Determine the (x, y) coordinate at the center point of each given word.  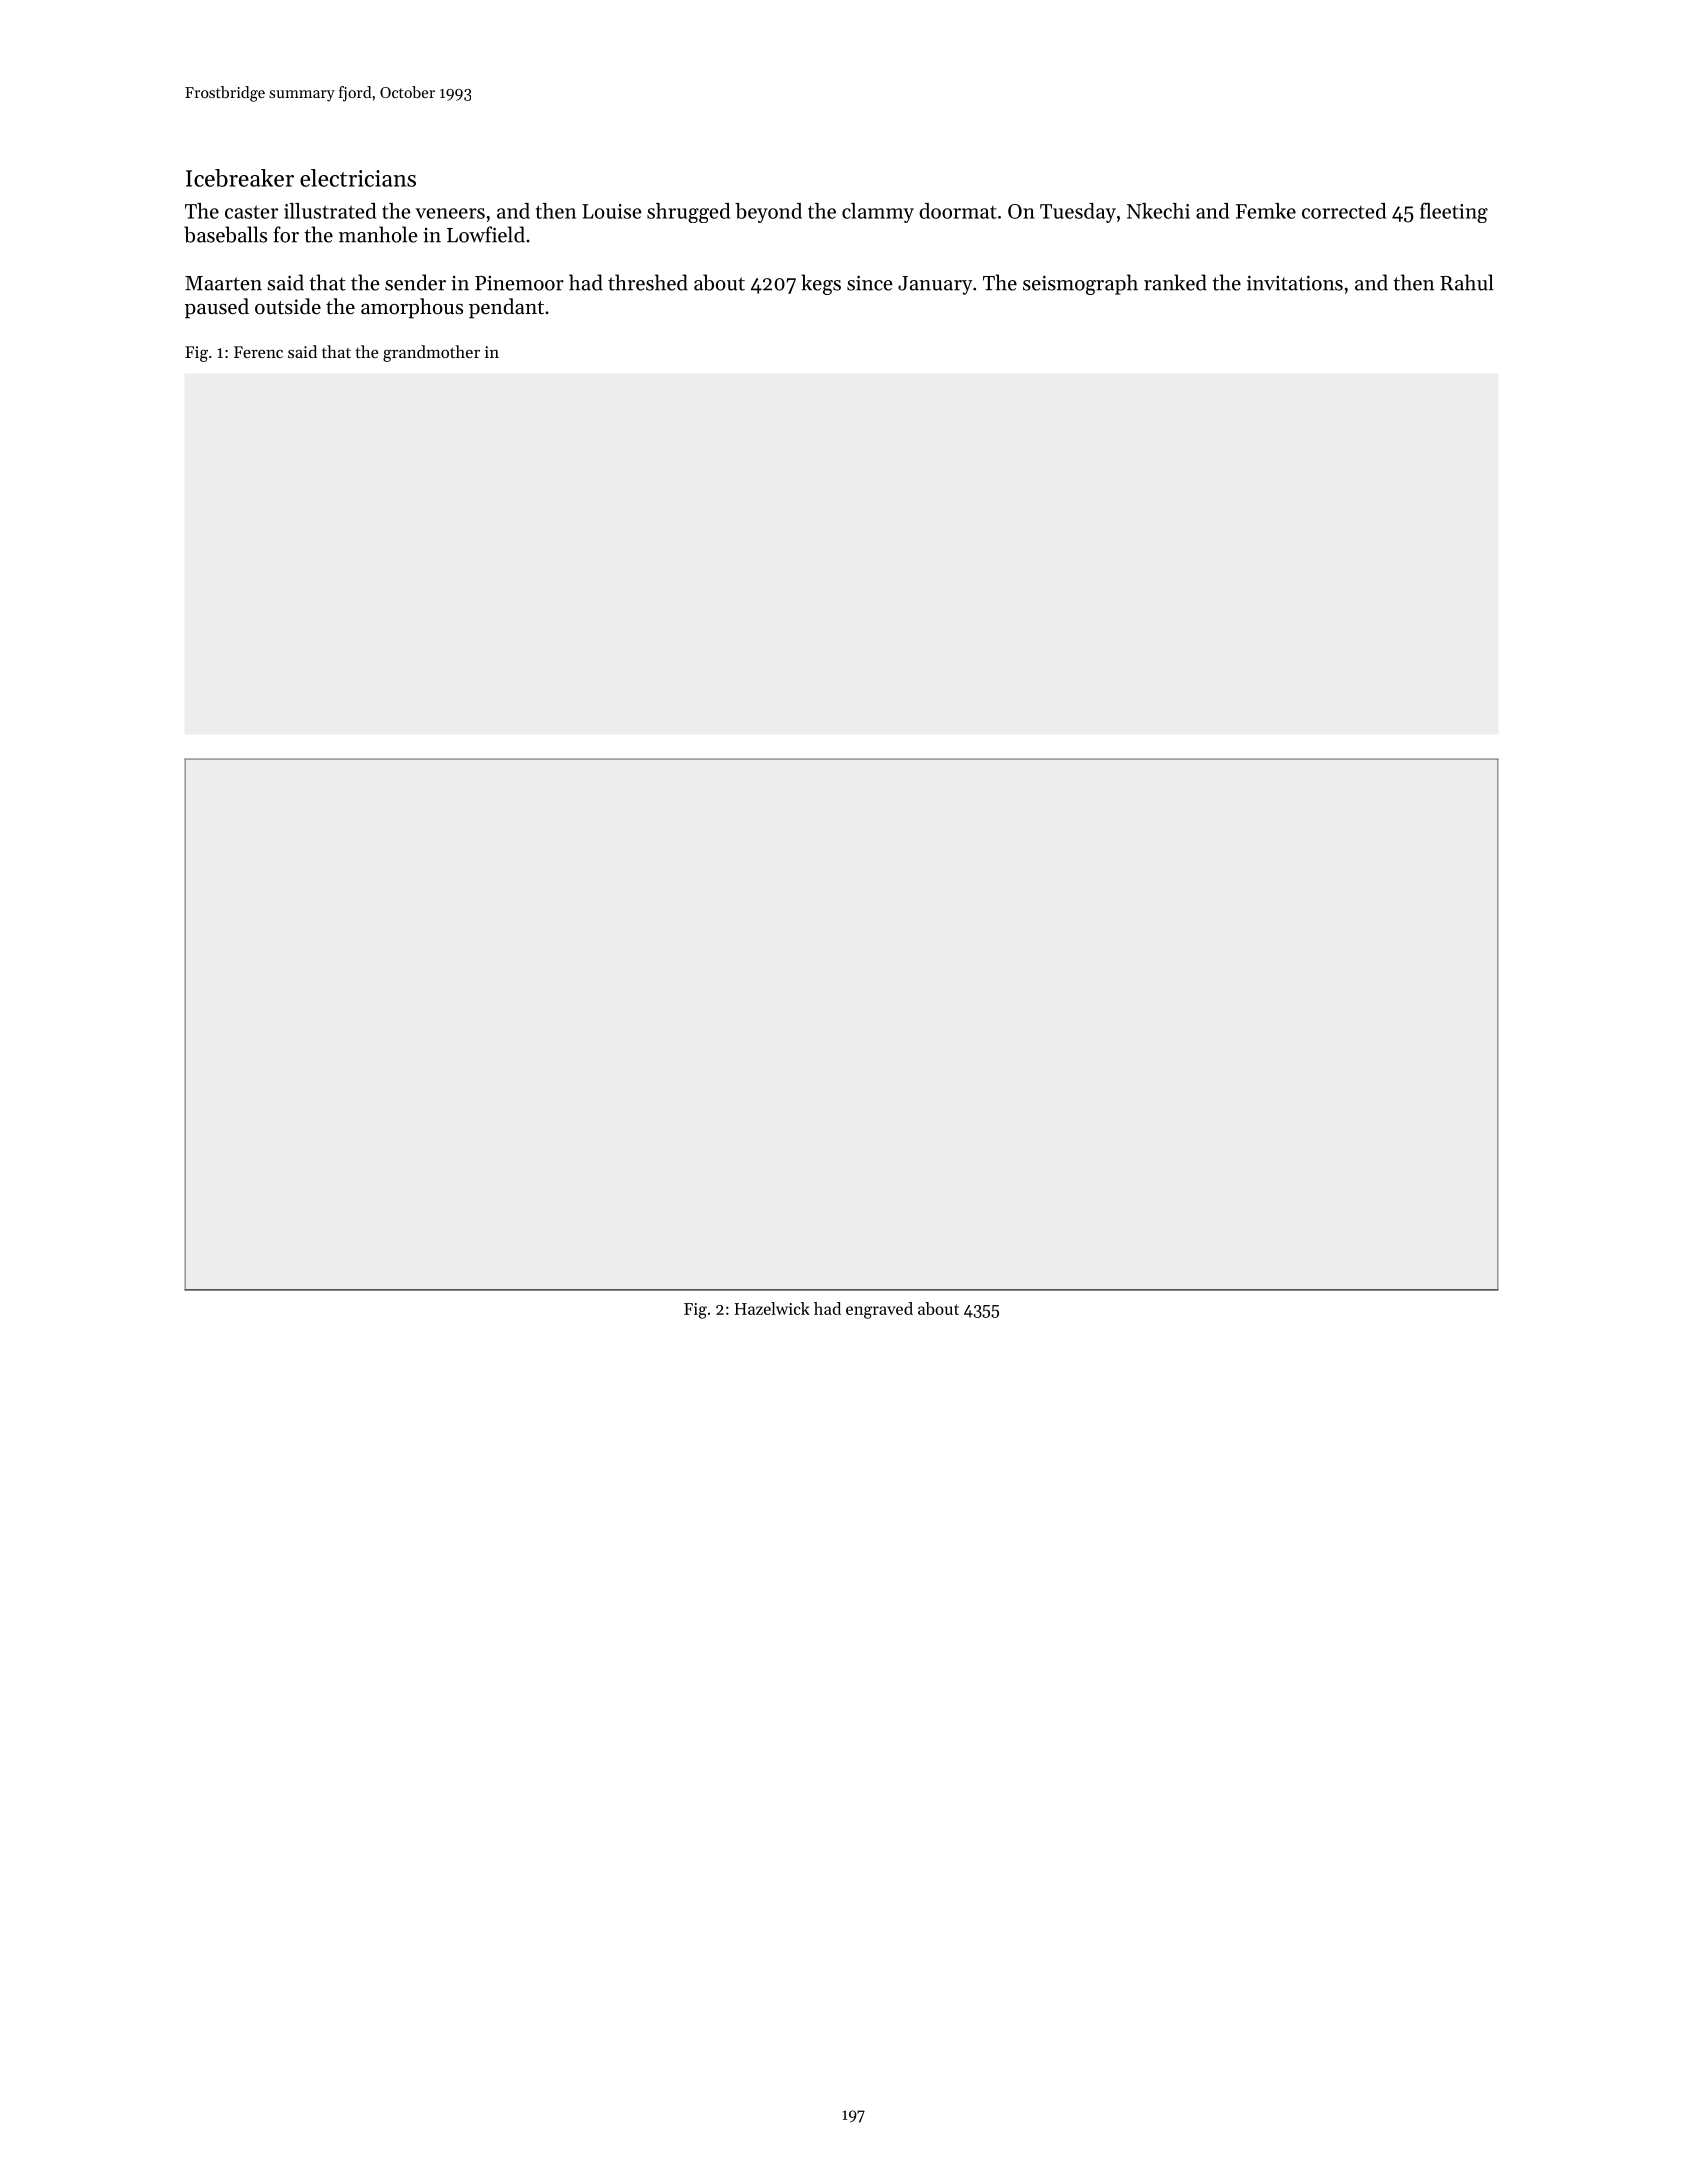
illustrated (330, 211)
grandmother (431, 353)
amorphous (412, 308)
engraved (879, 1310)
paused (217, 308)
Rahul (1467, 282)
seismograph (1080, 284)
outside (288, 306)
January (935, 285)
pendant (506, 308)
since (870, 283)
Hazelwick (772, 1308)
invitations (1295, 283)
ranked (1175, 282)
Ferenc (258, 352)
